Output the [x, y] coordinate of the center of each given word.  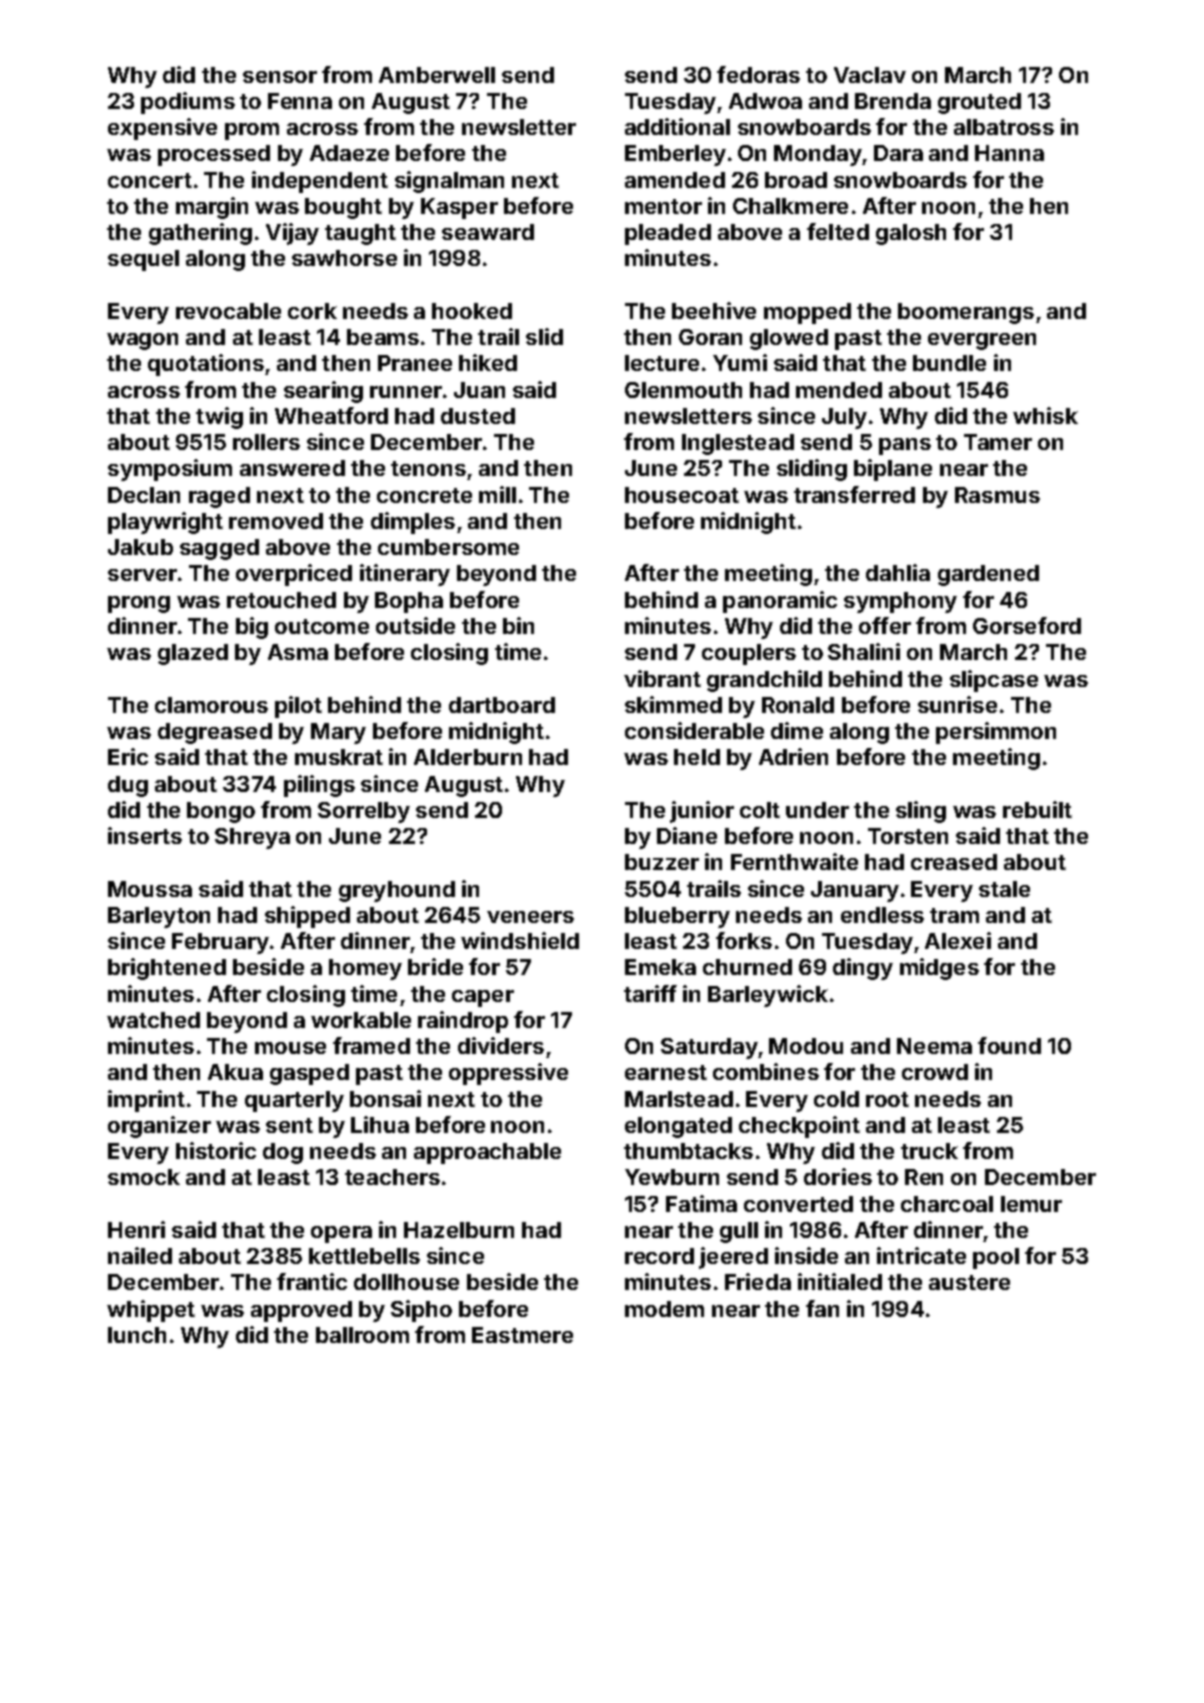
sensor [280, 77]
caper [483, 998]
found [1009, 1045]
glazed [193, 654]
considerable [694, 730]
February [220, 943]
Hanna [1009, 153]
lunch [137, 1335]
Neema [934, 1046]
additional [677, 126]
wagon [142, 341]
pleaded [668, 234]
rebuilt [1037, 809]
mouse [290, 1048]
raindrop [463, 1022]
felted [838, 231]
